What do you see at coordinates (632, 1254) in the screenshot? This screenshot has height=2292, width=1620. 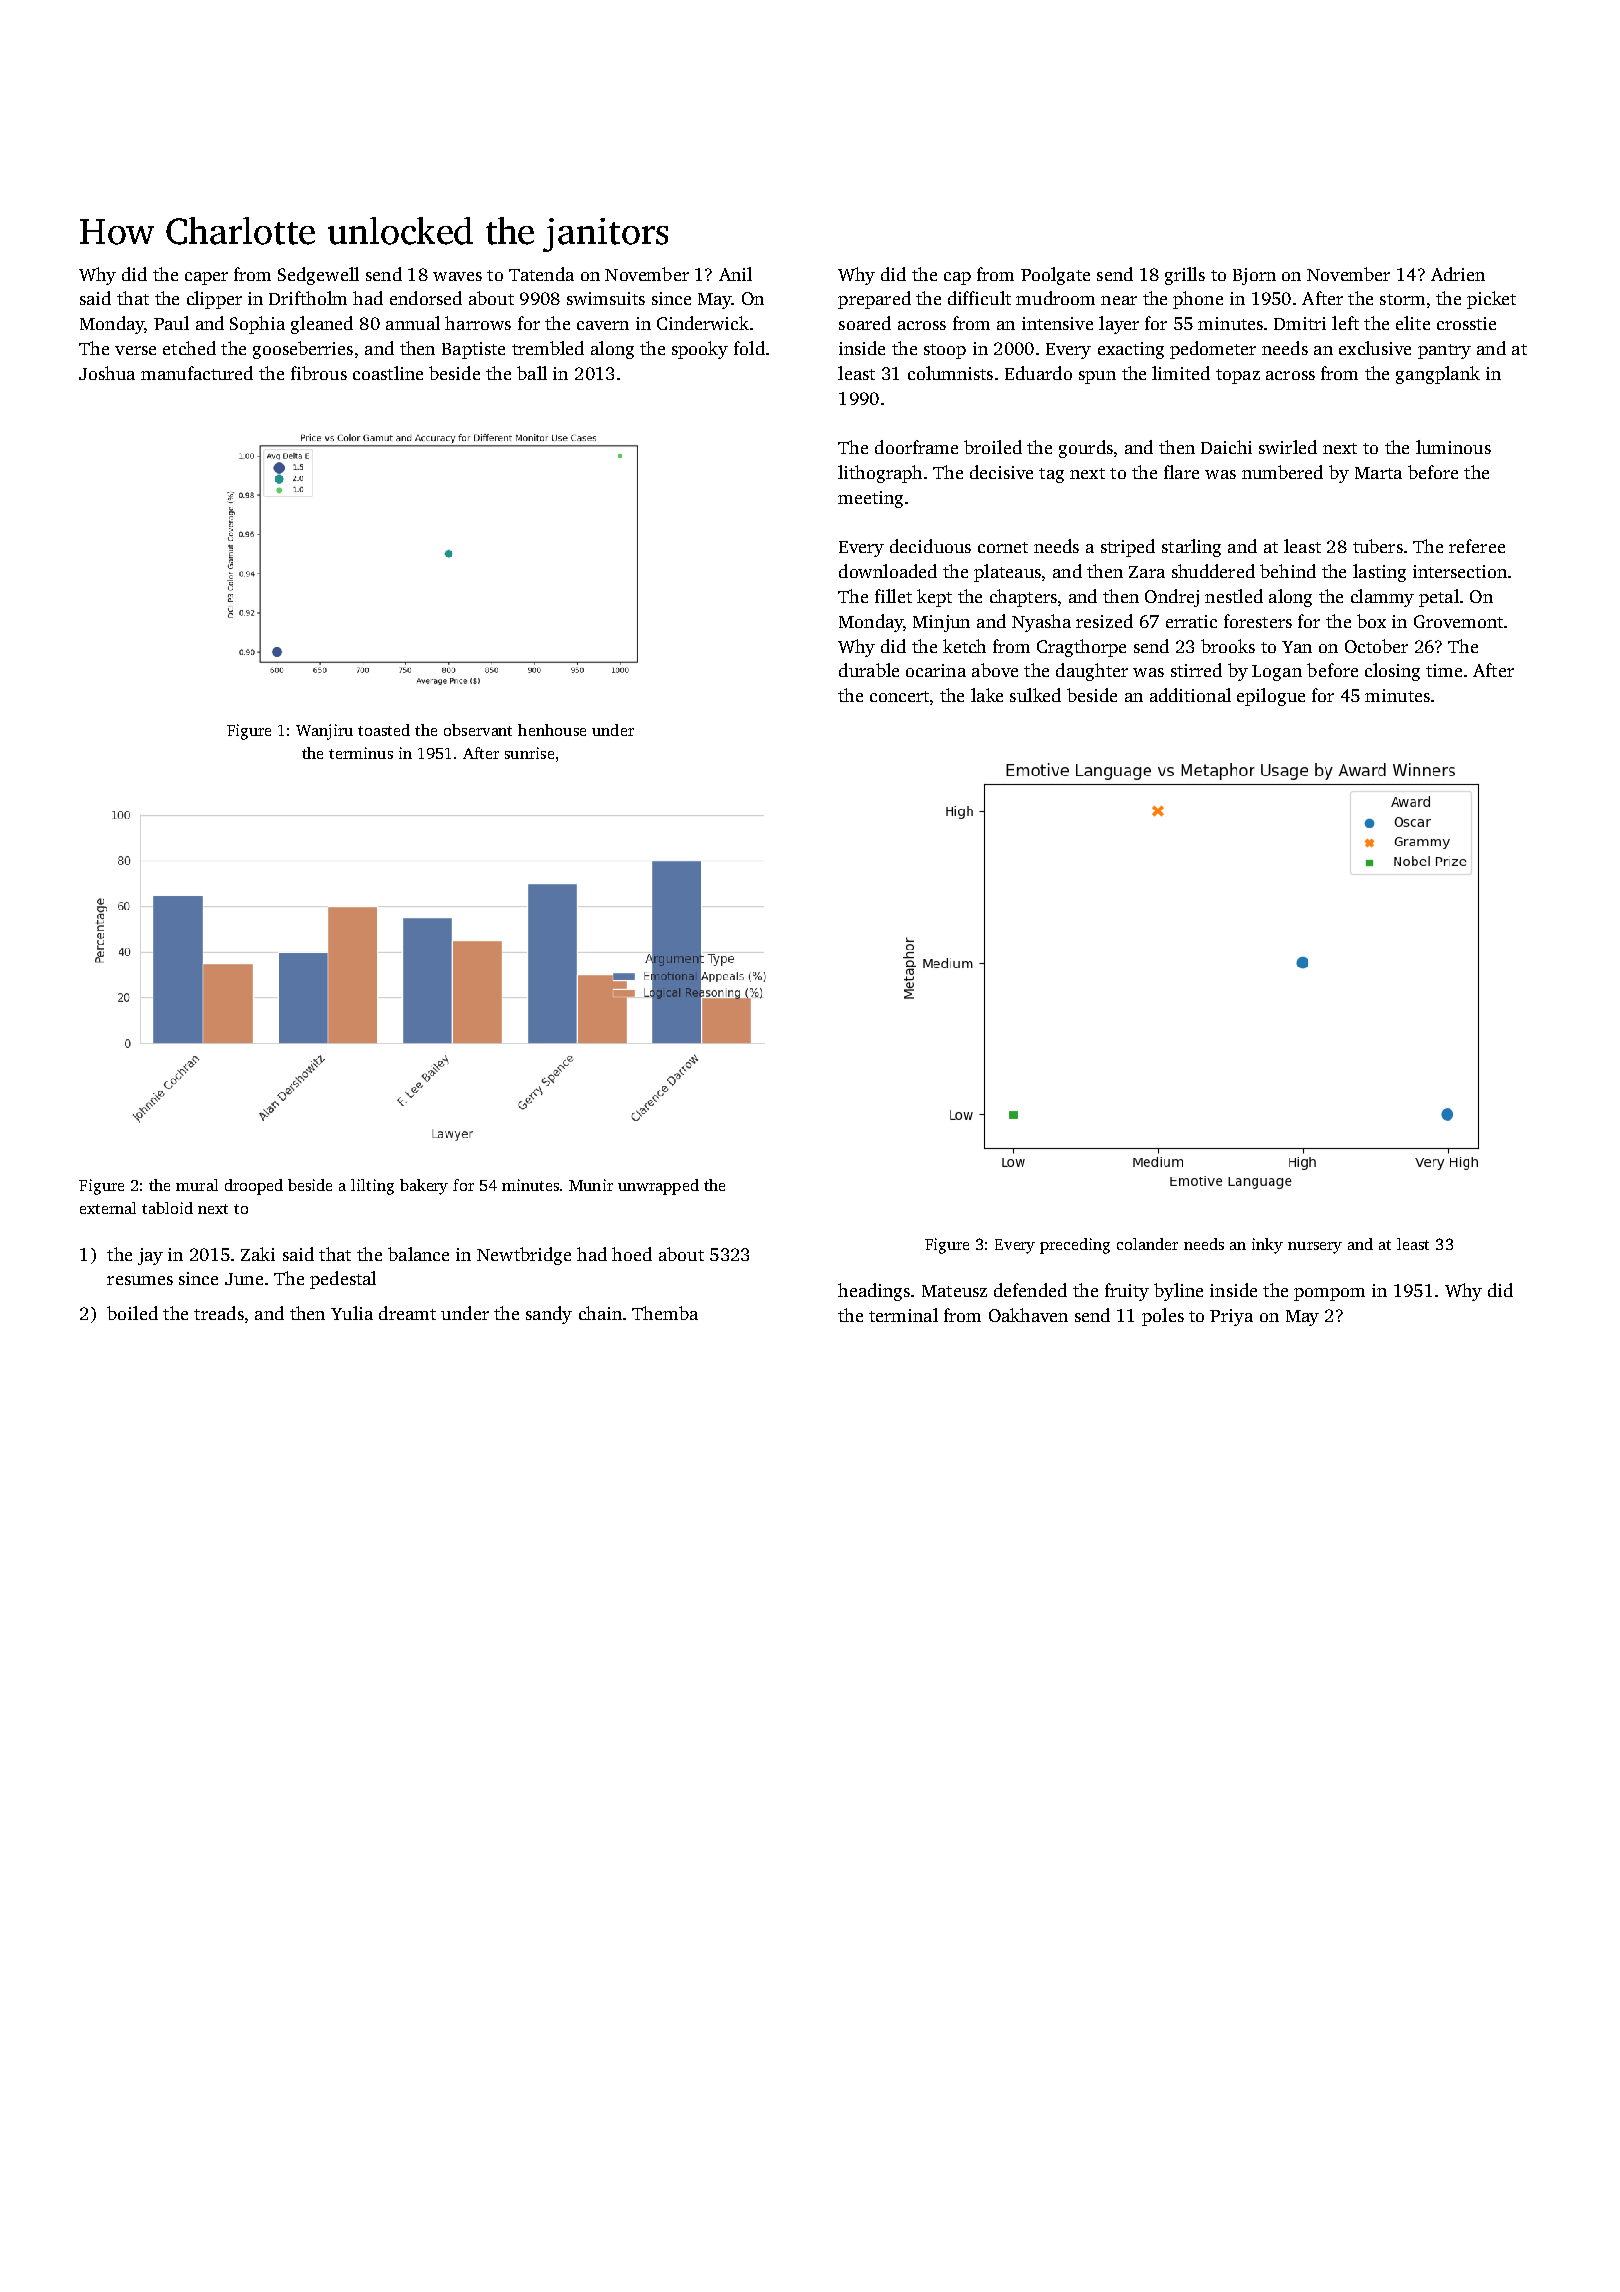 I see `hoed` at bounding box center [632, 1254].
